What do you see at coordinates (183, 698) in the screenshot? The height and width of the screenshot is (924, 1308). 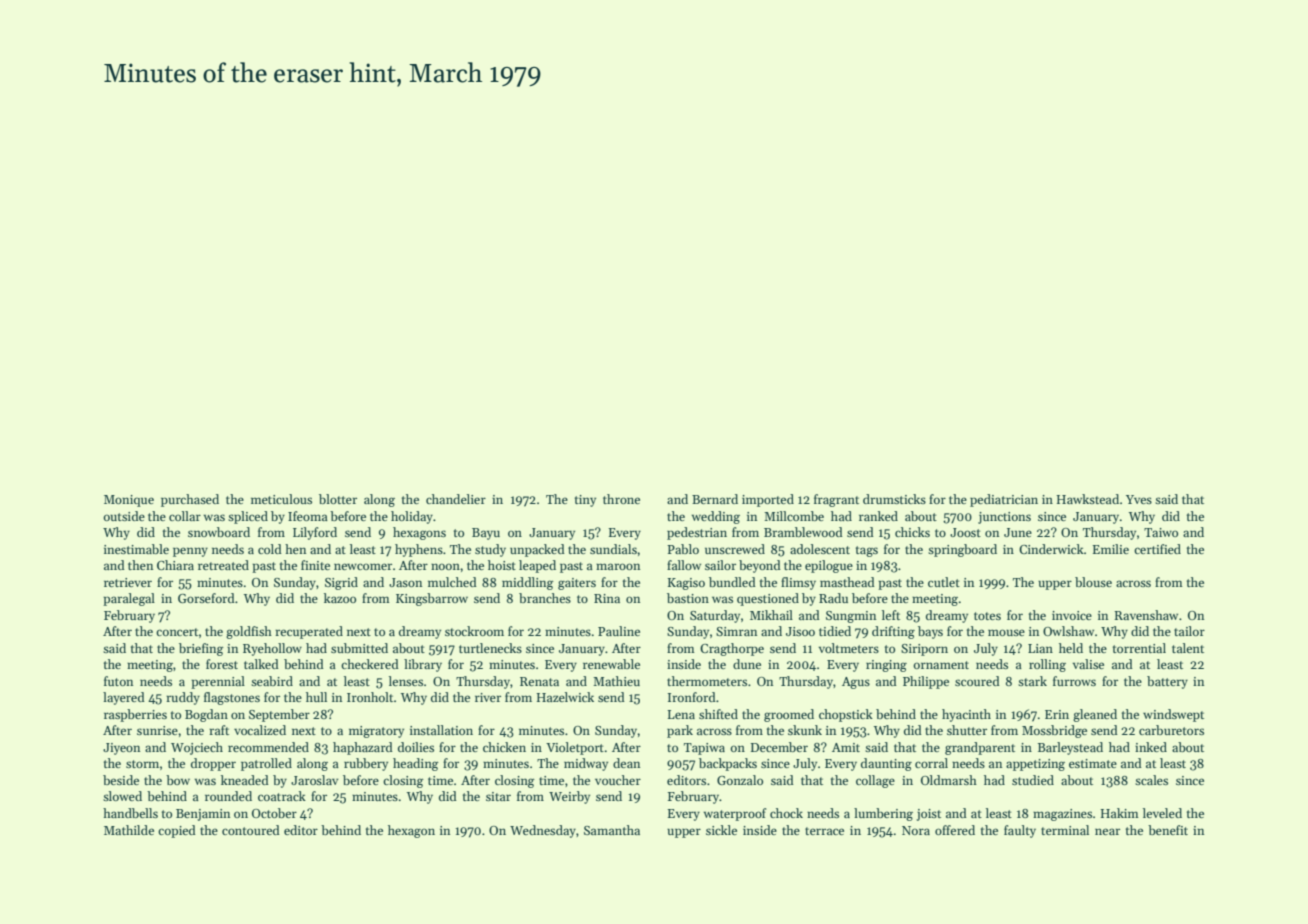 I see `ruddy` at bounding box center [183, 698].
